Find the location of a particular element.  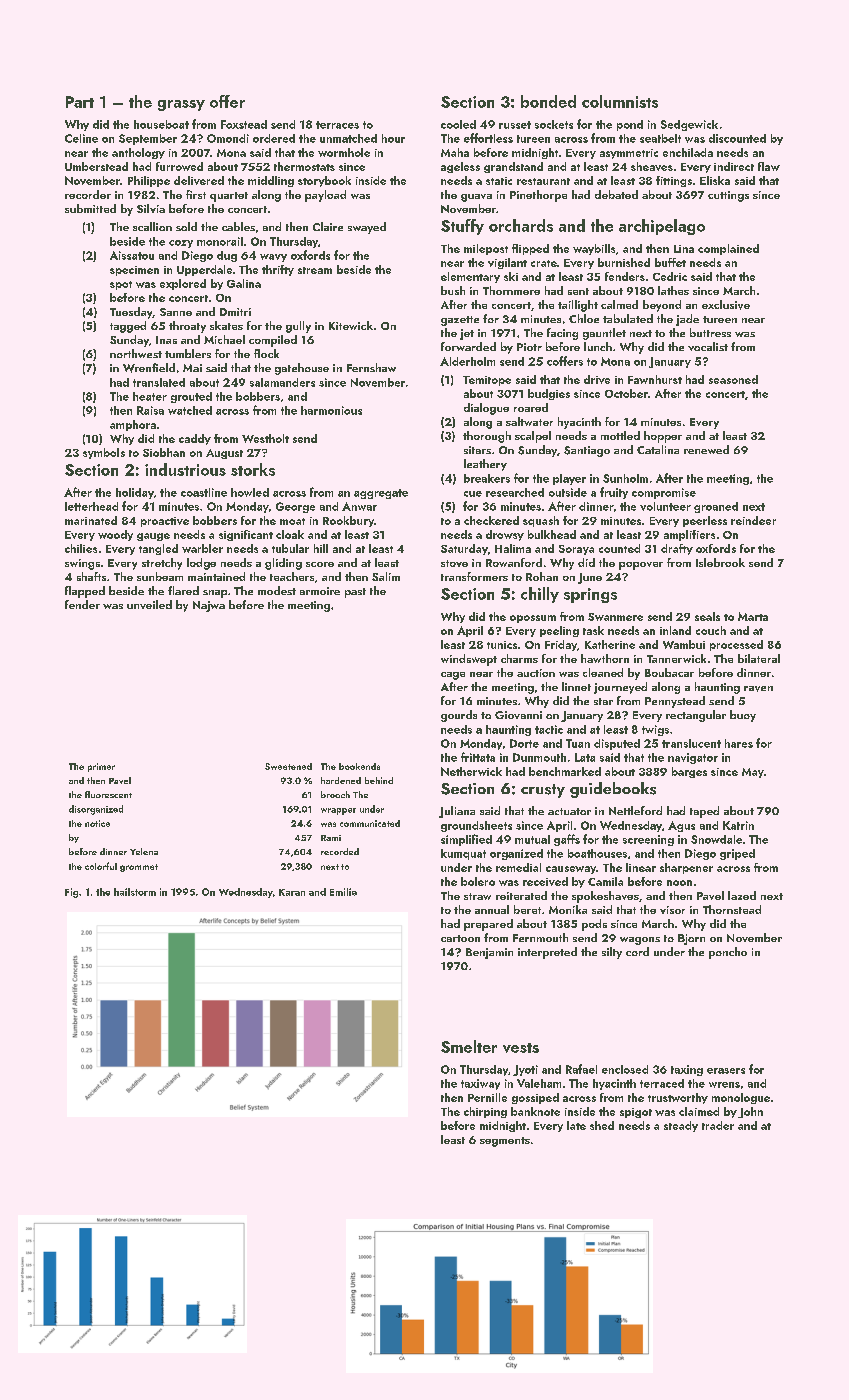

harmonious is located at coordinates (331, 410).
